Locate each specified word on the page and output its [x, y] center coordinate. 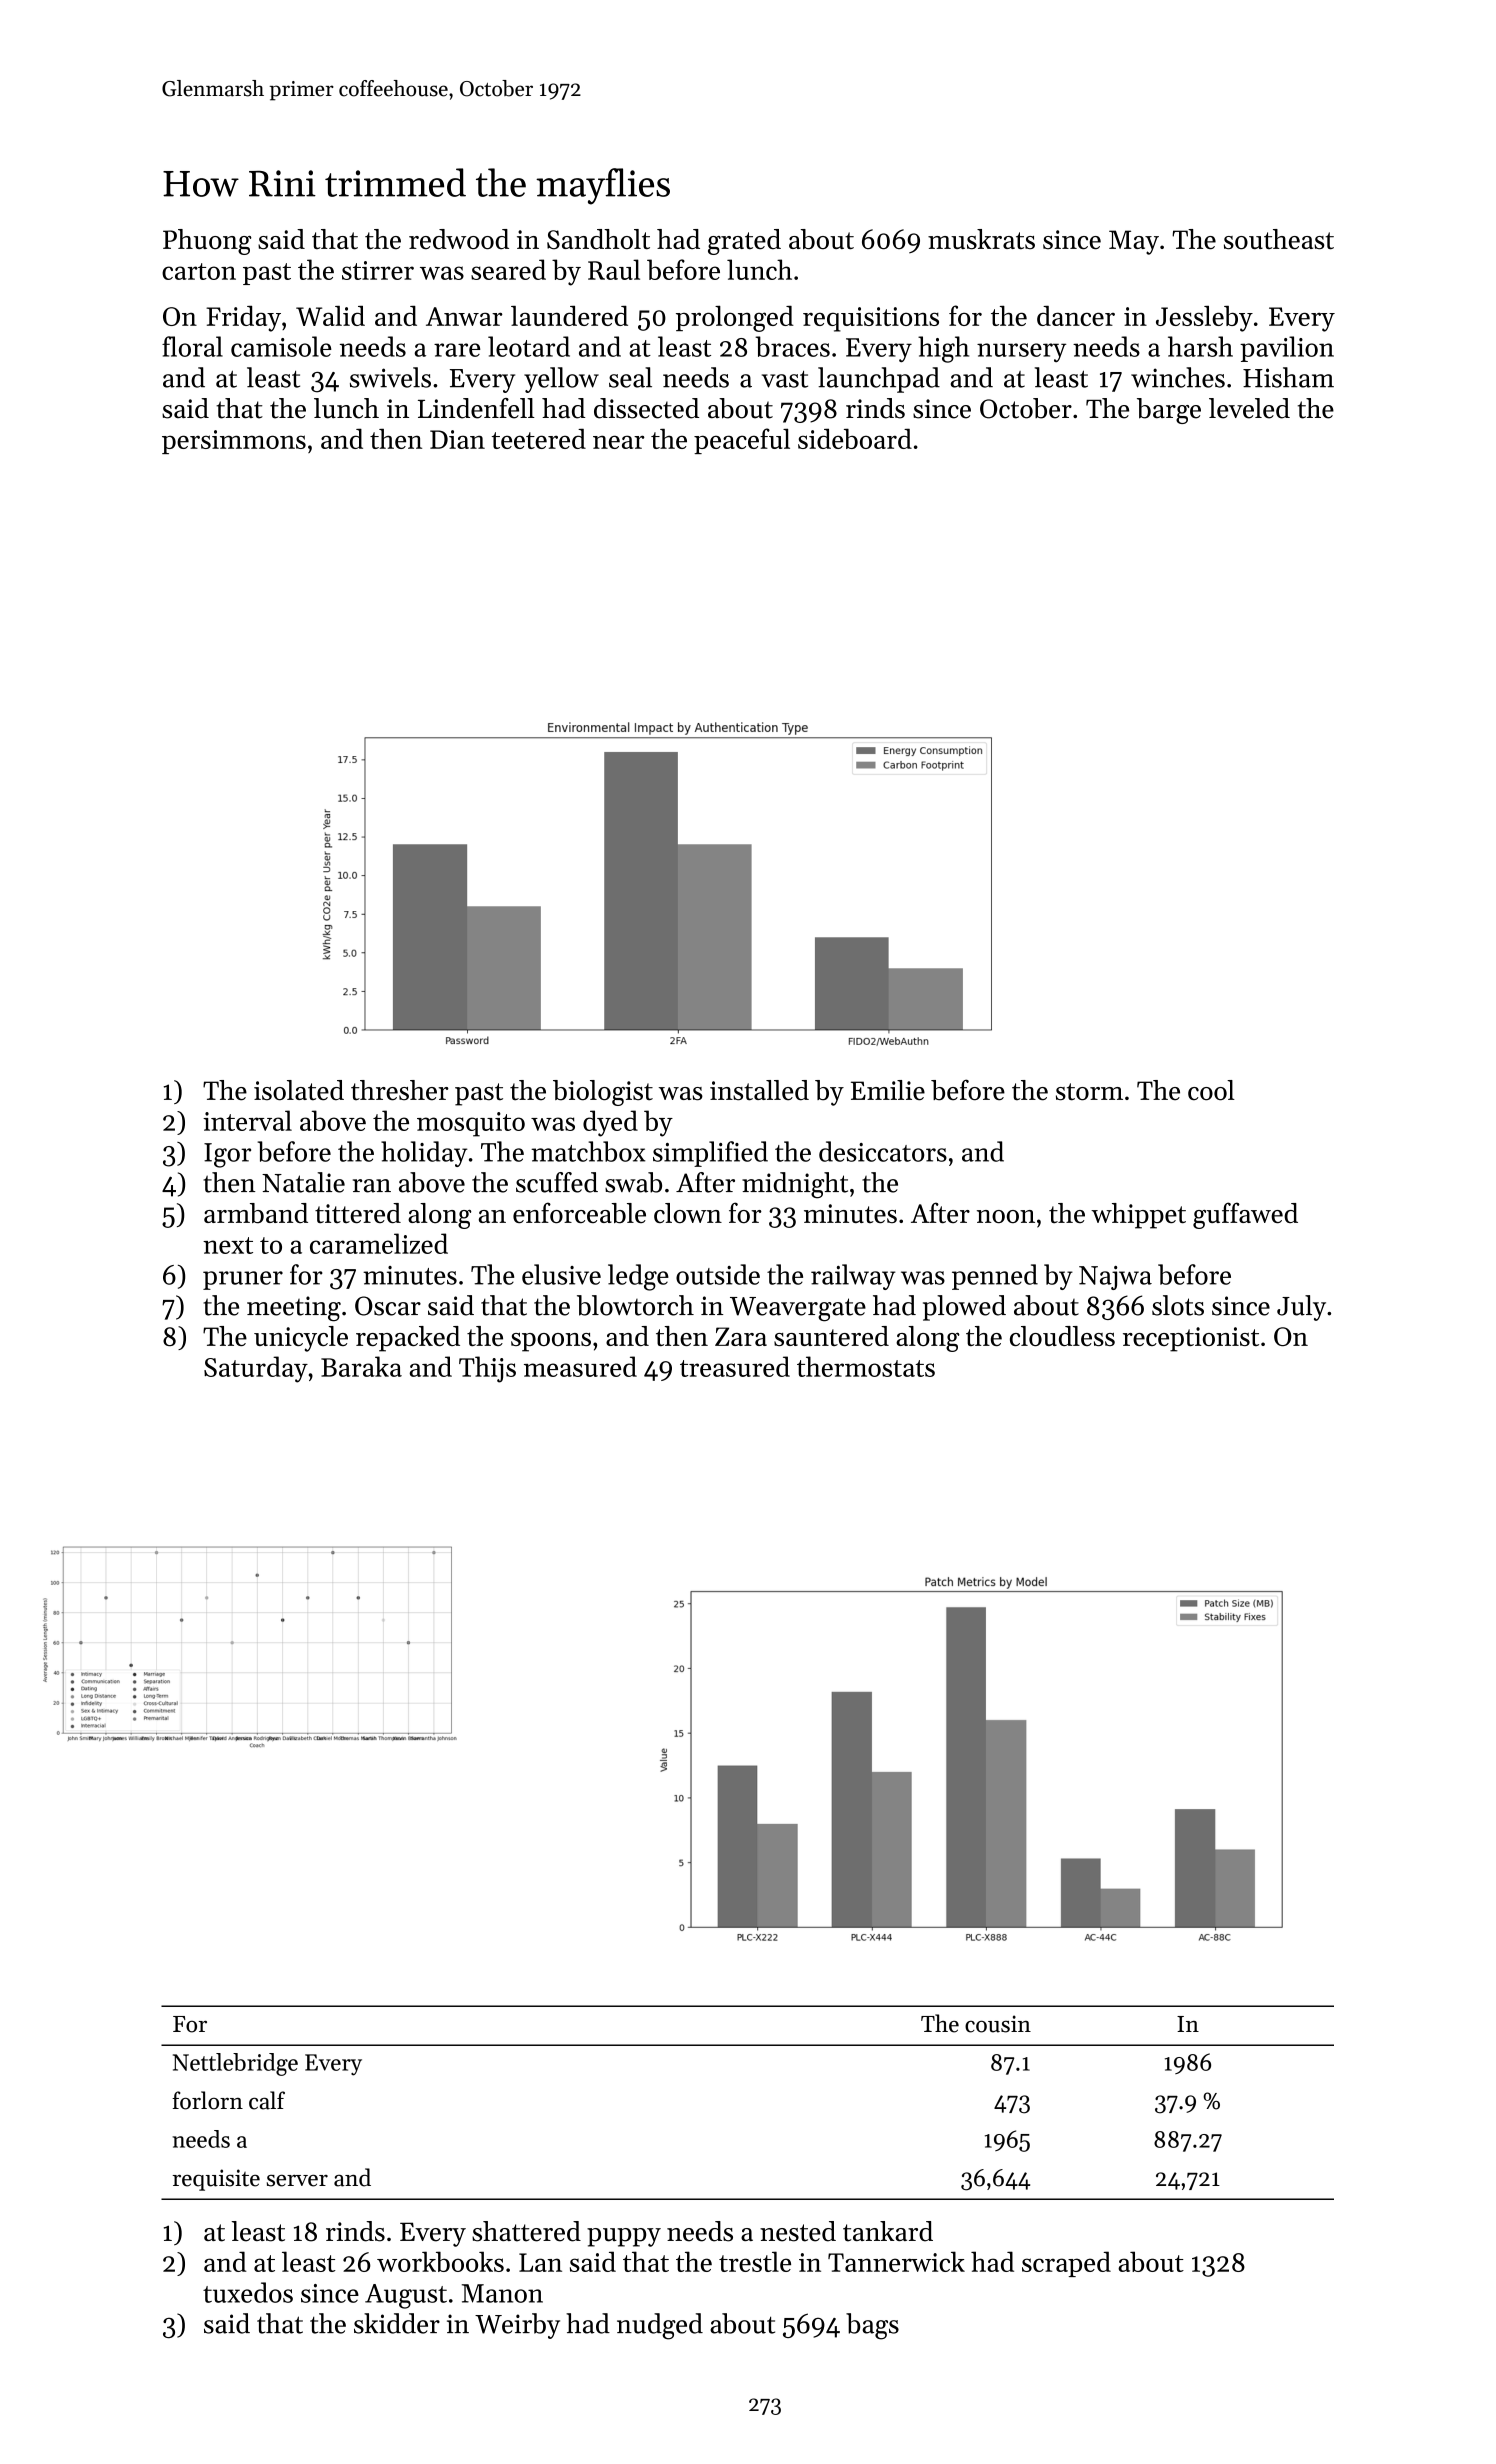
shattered [526, 2231]
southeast [1279, 239]
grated [744, 242]
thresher [400, 1090]
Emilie [888, 1090]
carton [199, 271]
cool [1211, 1090]
